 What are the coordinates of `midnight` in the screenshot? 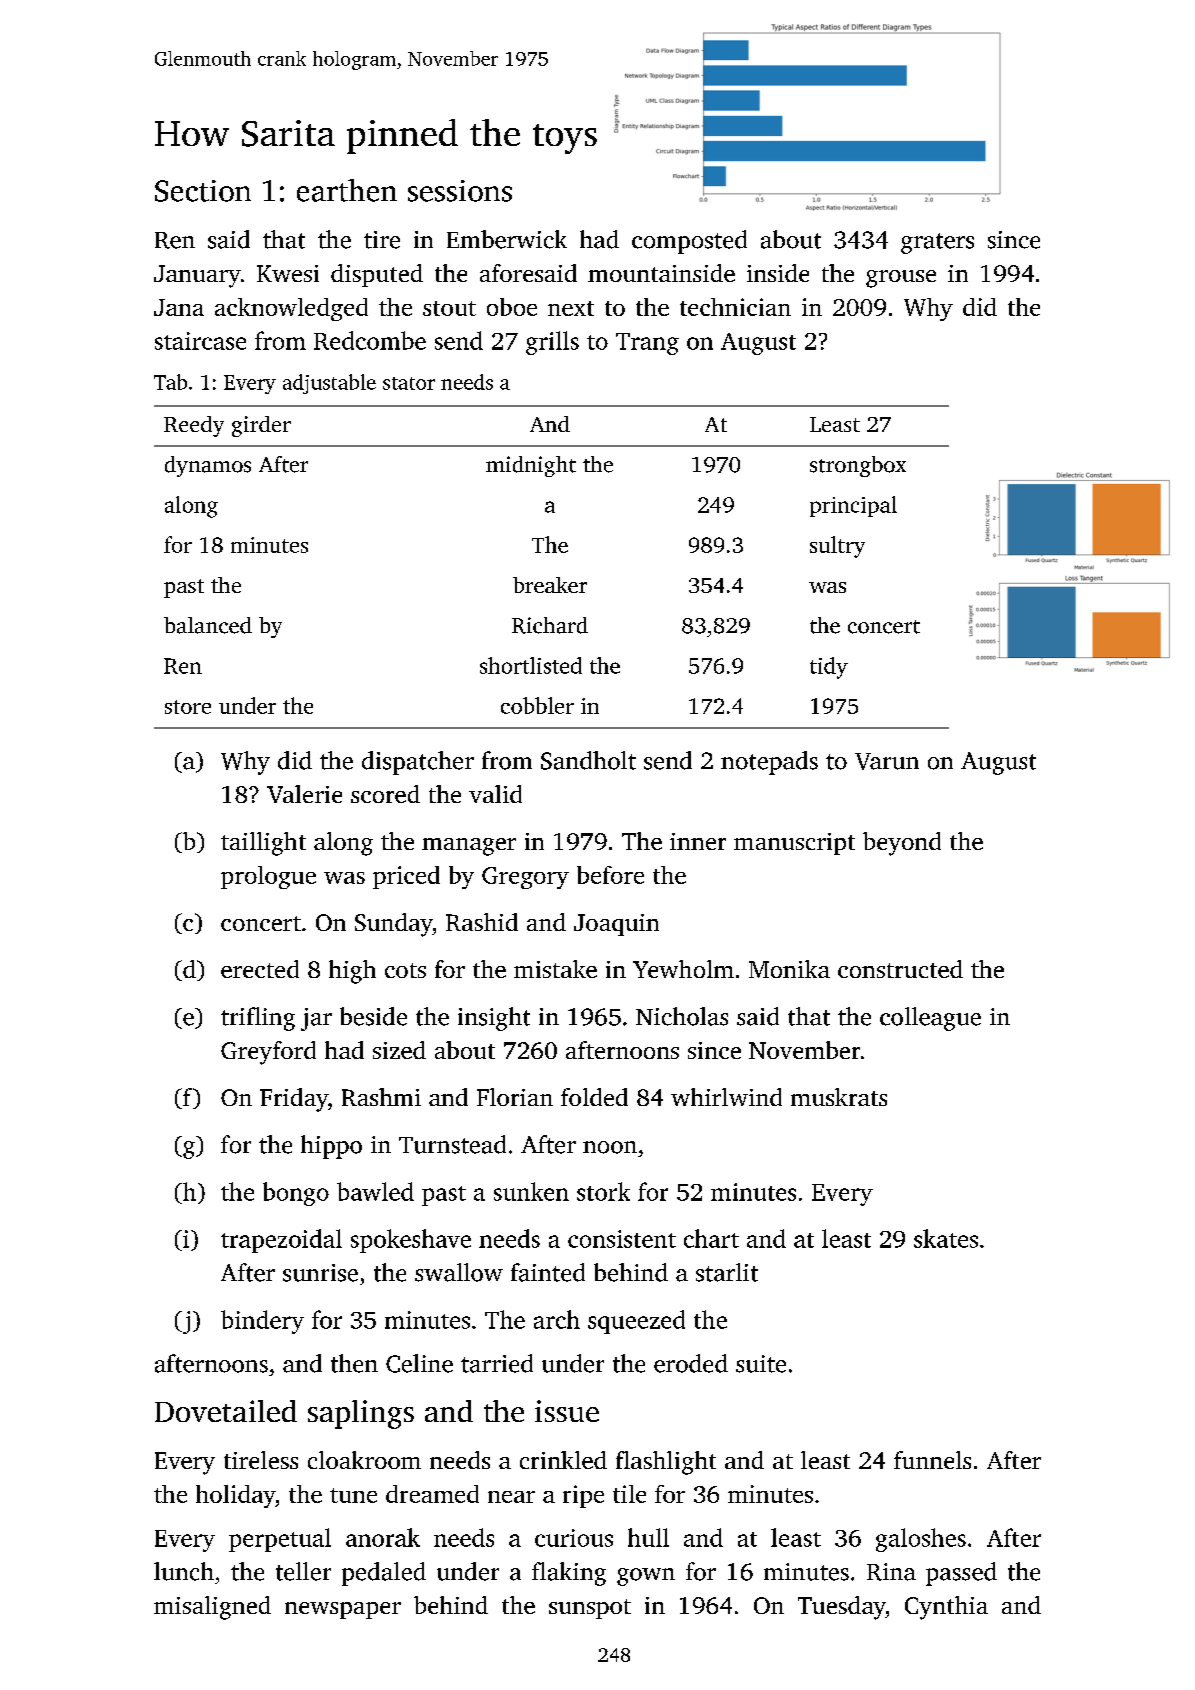 It's located at (531, 466).
